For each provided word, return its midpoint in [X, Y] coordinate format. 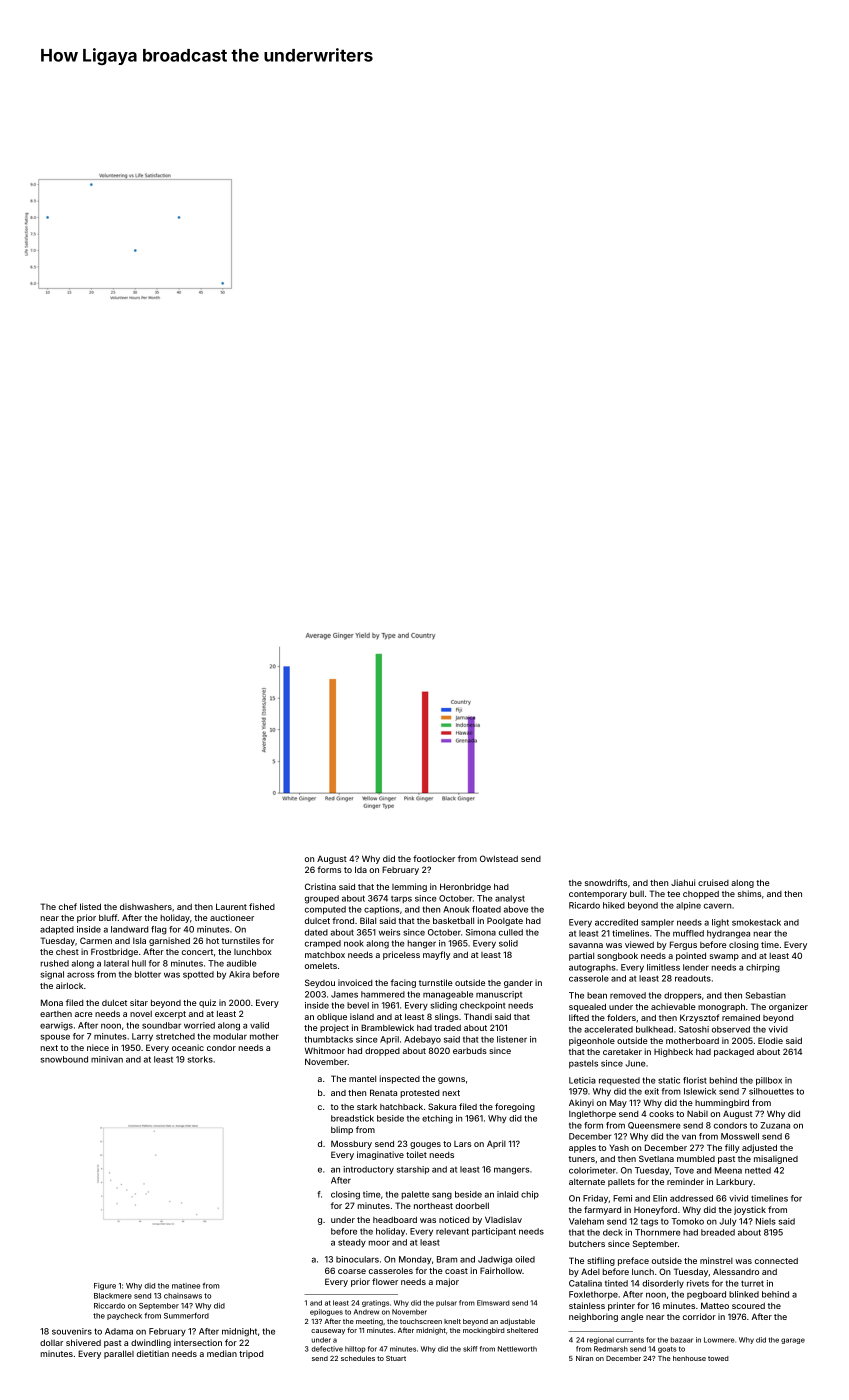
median [222, 1353]
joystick [750, 1210]
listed [90, 906]
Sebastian [766, 995]
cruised [713, 882]
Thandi [478, 1016]
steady [352, 1243]
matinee [186, 1286]
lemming [409, 887]
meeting [369, 1322]
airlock [69, 985]
